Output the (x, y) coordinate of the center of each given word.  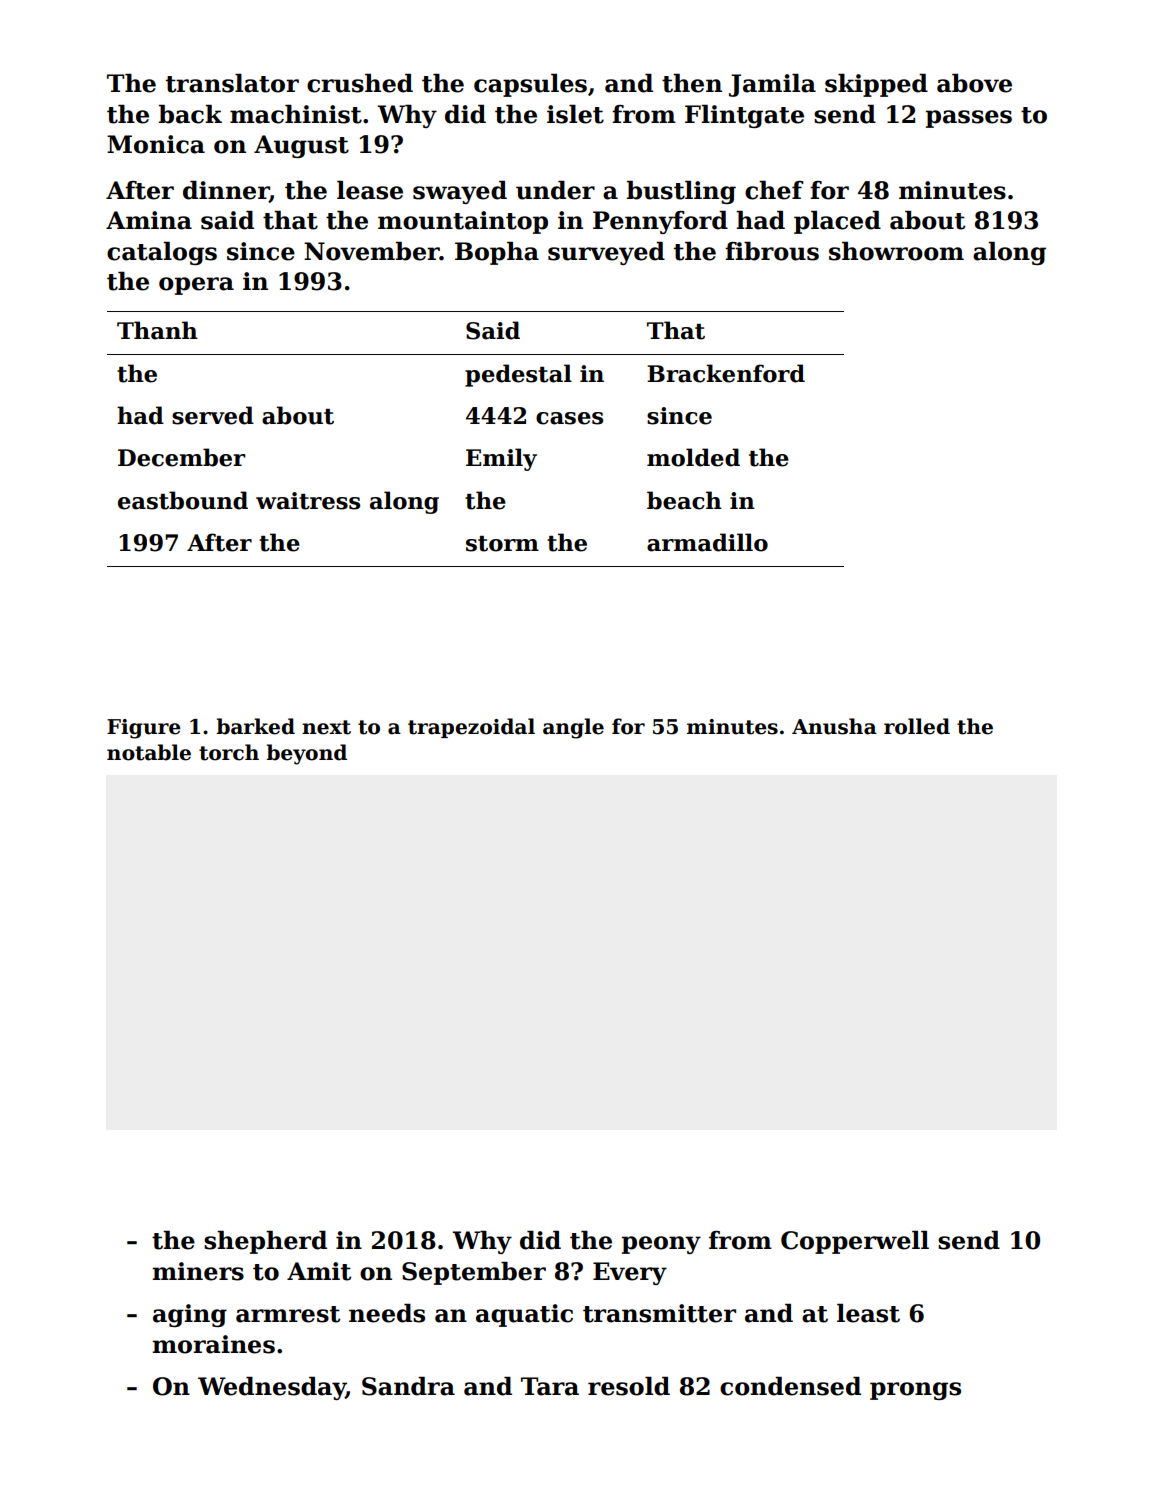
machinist (296, 114)
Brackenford (726, 373)
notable (149, 752)
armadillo (707, 542)
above (974, 83)
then (692, 83)
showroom (896, 251)
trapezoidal (471, 728)
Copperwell (855, 1242)
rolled (917, 726)
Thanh (157, 330)
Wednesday (272, 1388)
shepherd (265, 1242)
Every (630, 1273)
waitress (308, 501)
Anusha (834, 726)
